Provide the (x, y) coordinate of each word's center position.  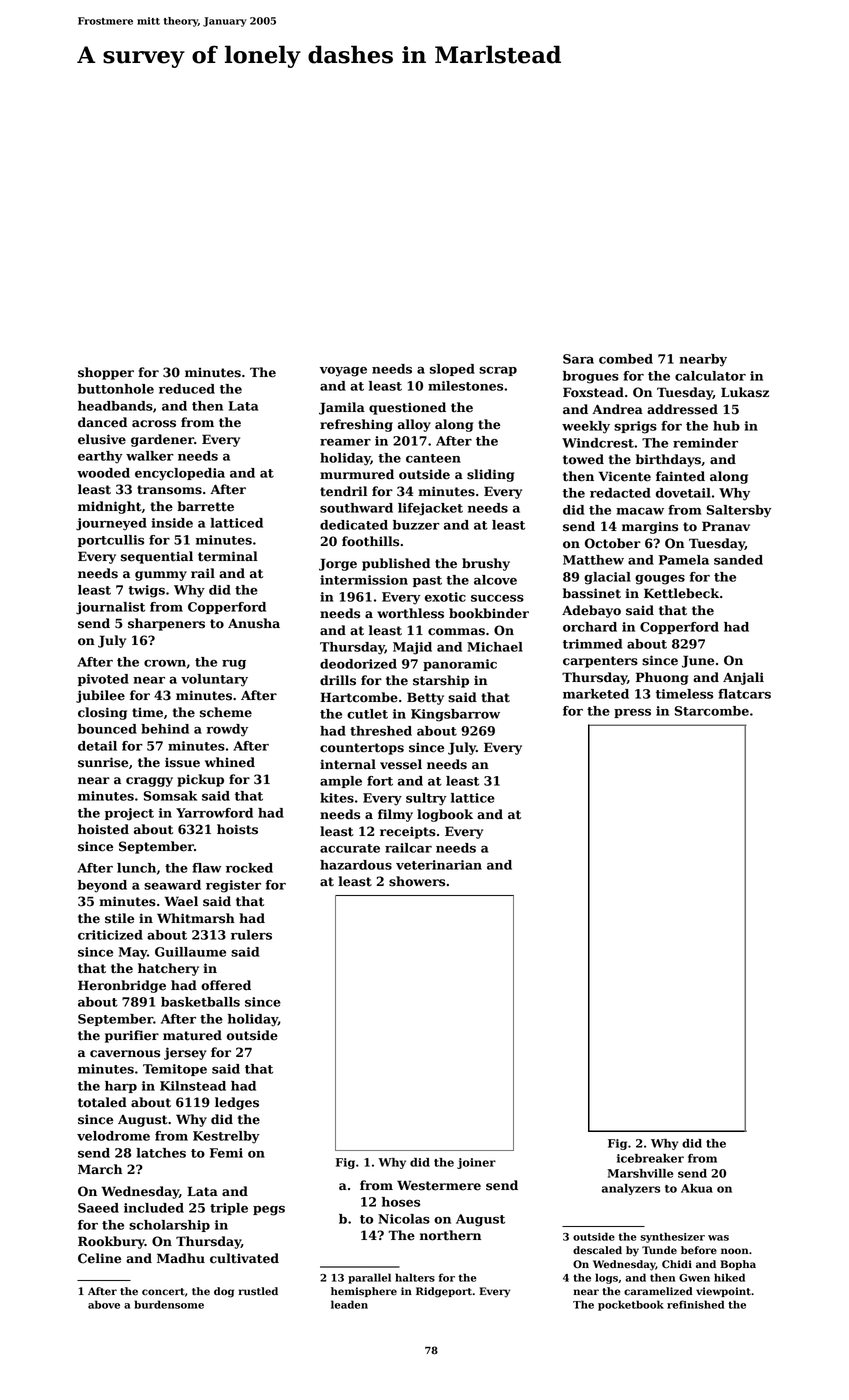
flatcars (744, 694)
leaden (349, 1304)
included (154, 1208)
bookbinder (489, 613)
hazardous (356, 865)
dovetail (683, 493)
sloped (452, 370)
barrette (205, 506)
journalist (110, 608)
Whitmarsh (196, 918)
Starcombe (712, 711)
